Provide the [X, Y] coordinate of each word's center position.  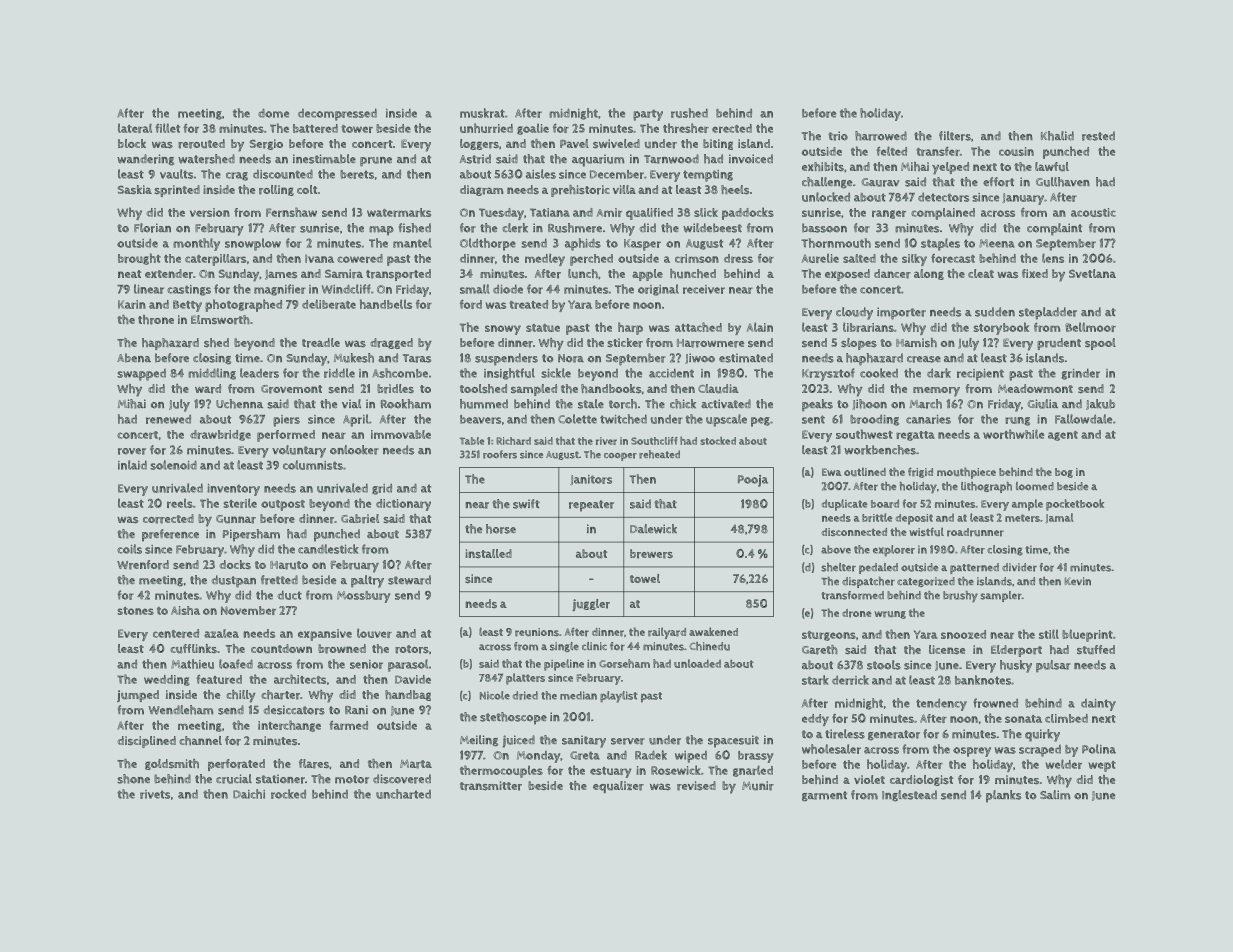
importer [901, 313]
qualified [649, 214]
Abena [134, 358]
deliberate [329, 304]
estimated [746, 358]
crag [237, 176]
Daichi [249, 794]
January [1023, 199]
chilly [241, 696]
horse [501, 529]
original [658, 290]
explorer [894, 551]
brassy [755, 757]
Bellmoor [1091, 327]
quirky [1042, 735]
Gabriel [360, 519]
